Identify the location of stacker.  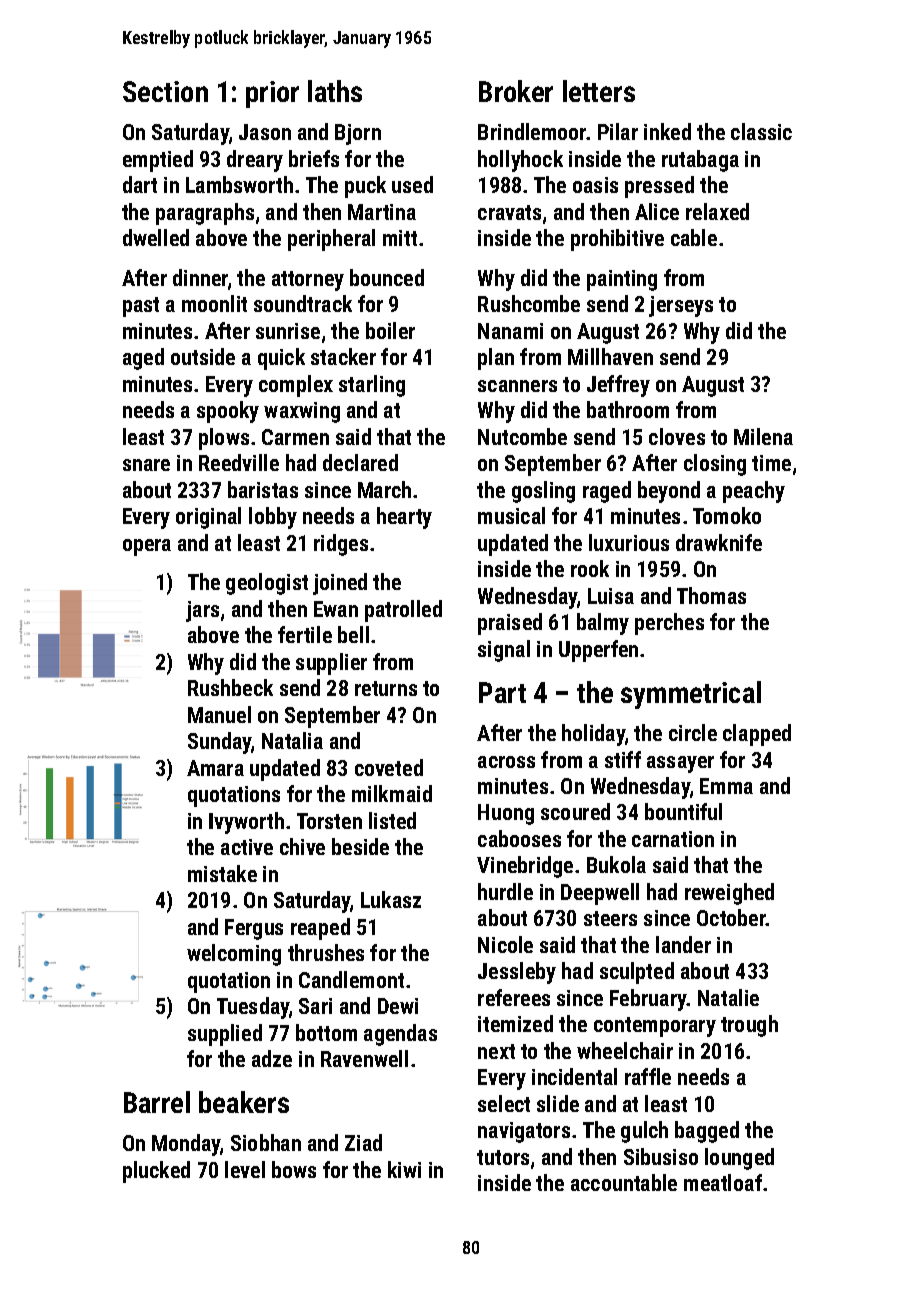
(343, 356).
